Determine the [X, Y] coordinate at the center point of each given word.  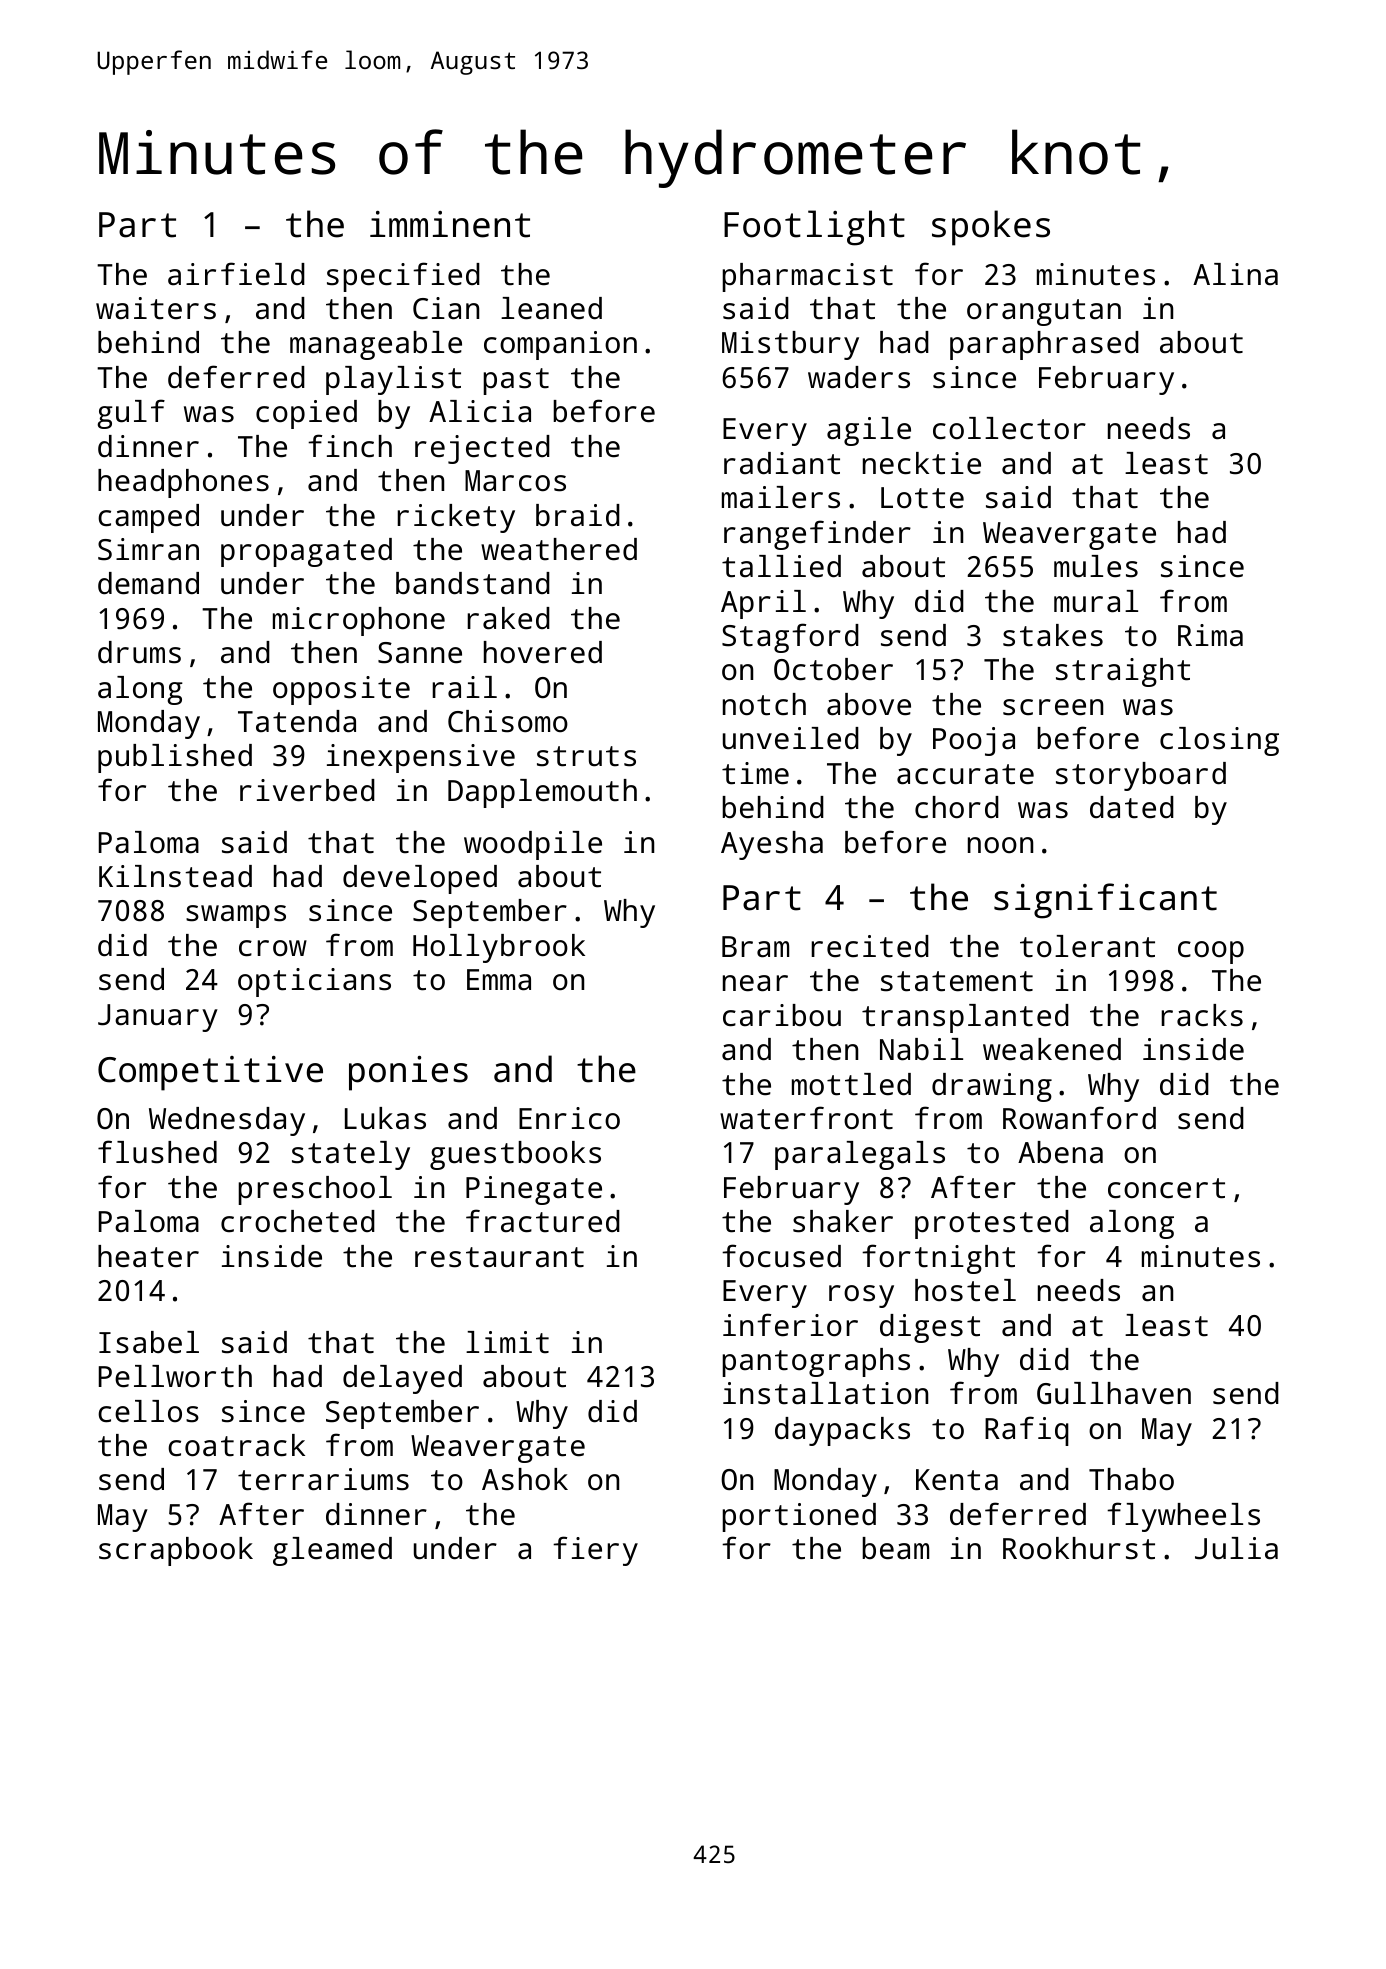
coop [1211, 952]
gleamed [332, 1551]
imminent [450, 224]
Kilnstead [175, 876]
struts [586, 756]
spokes [991, 228]
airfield [236, 274]
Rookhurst [1079, 1548]
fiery [595, 1551]
